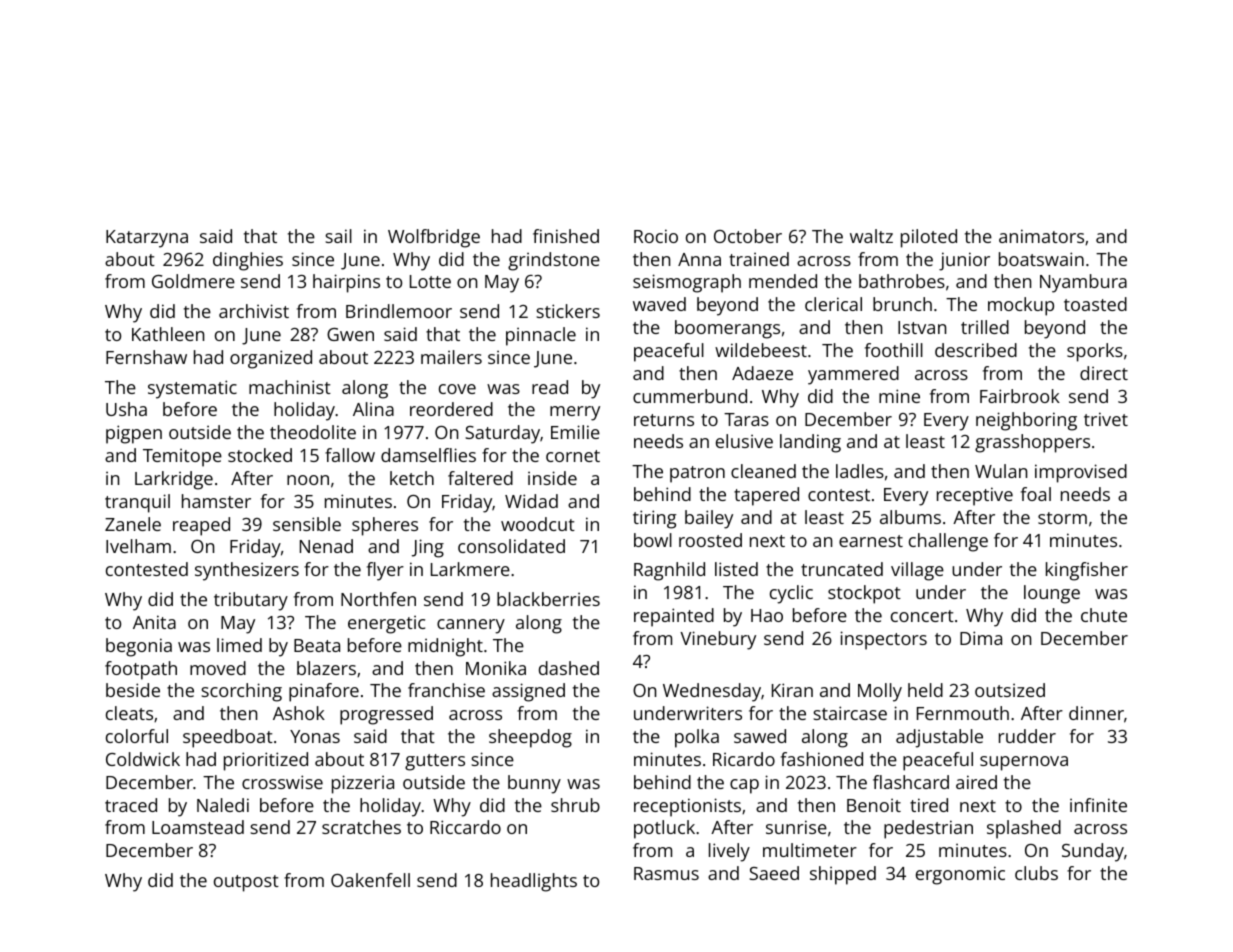  I want to click on grasshoppers, so click(1032, 443).
